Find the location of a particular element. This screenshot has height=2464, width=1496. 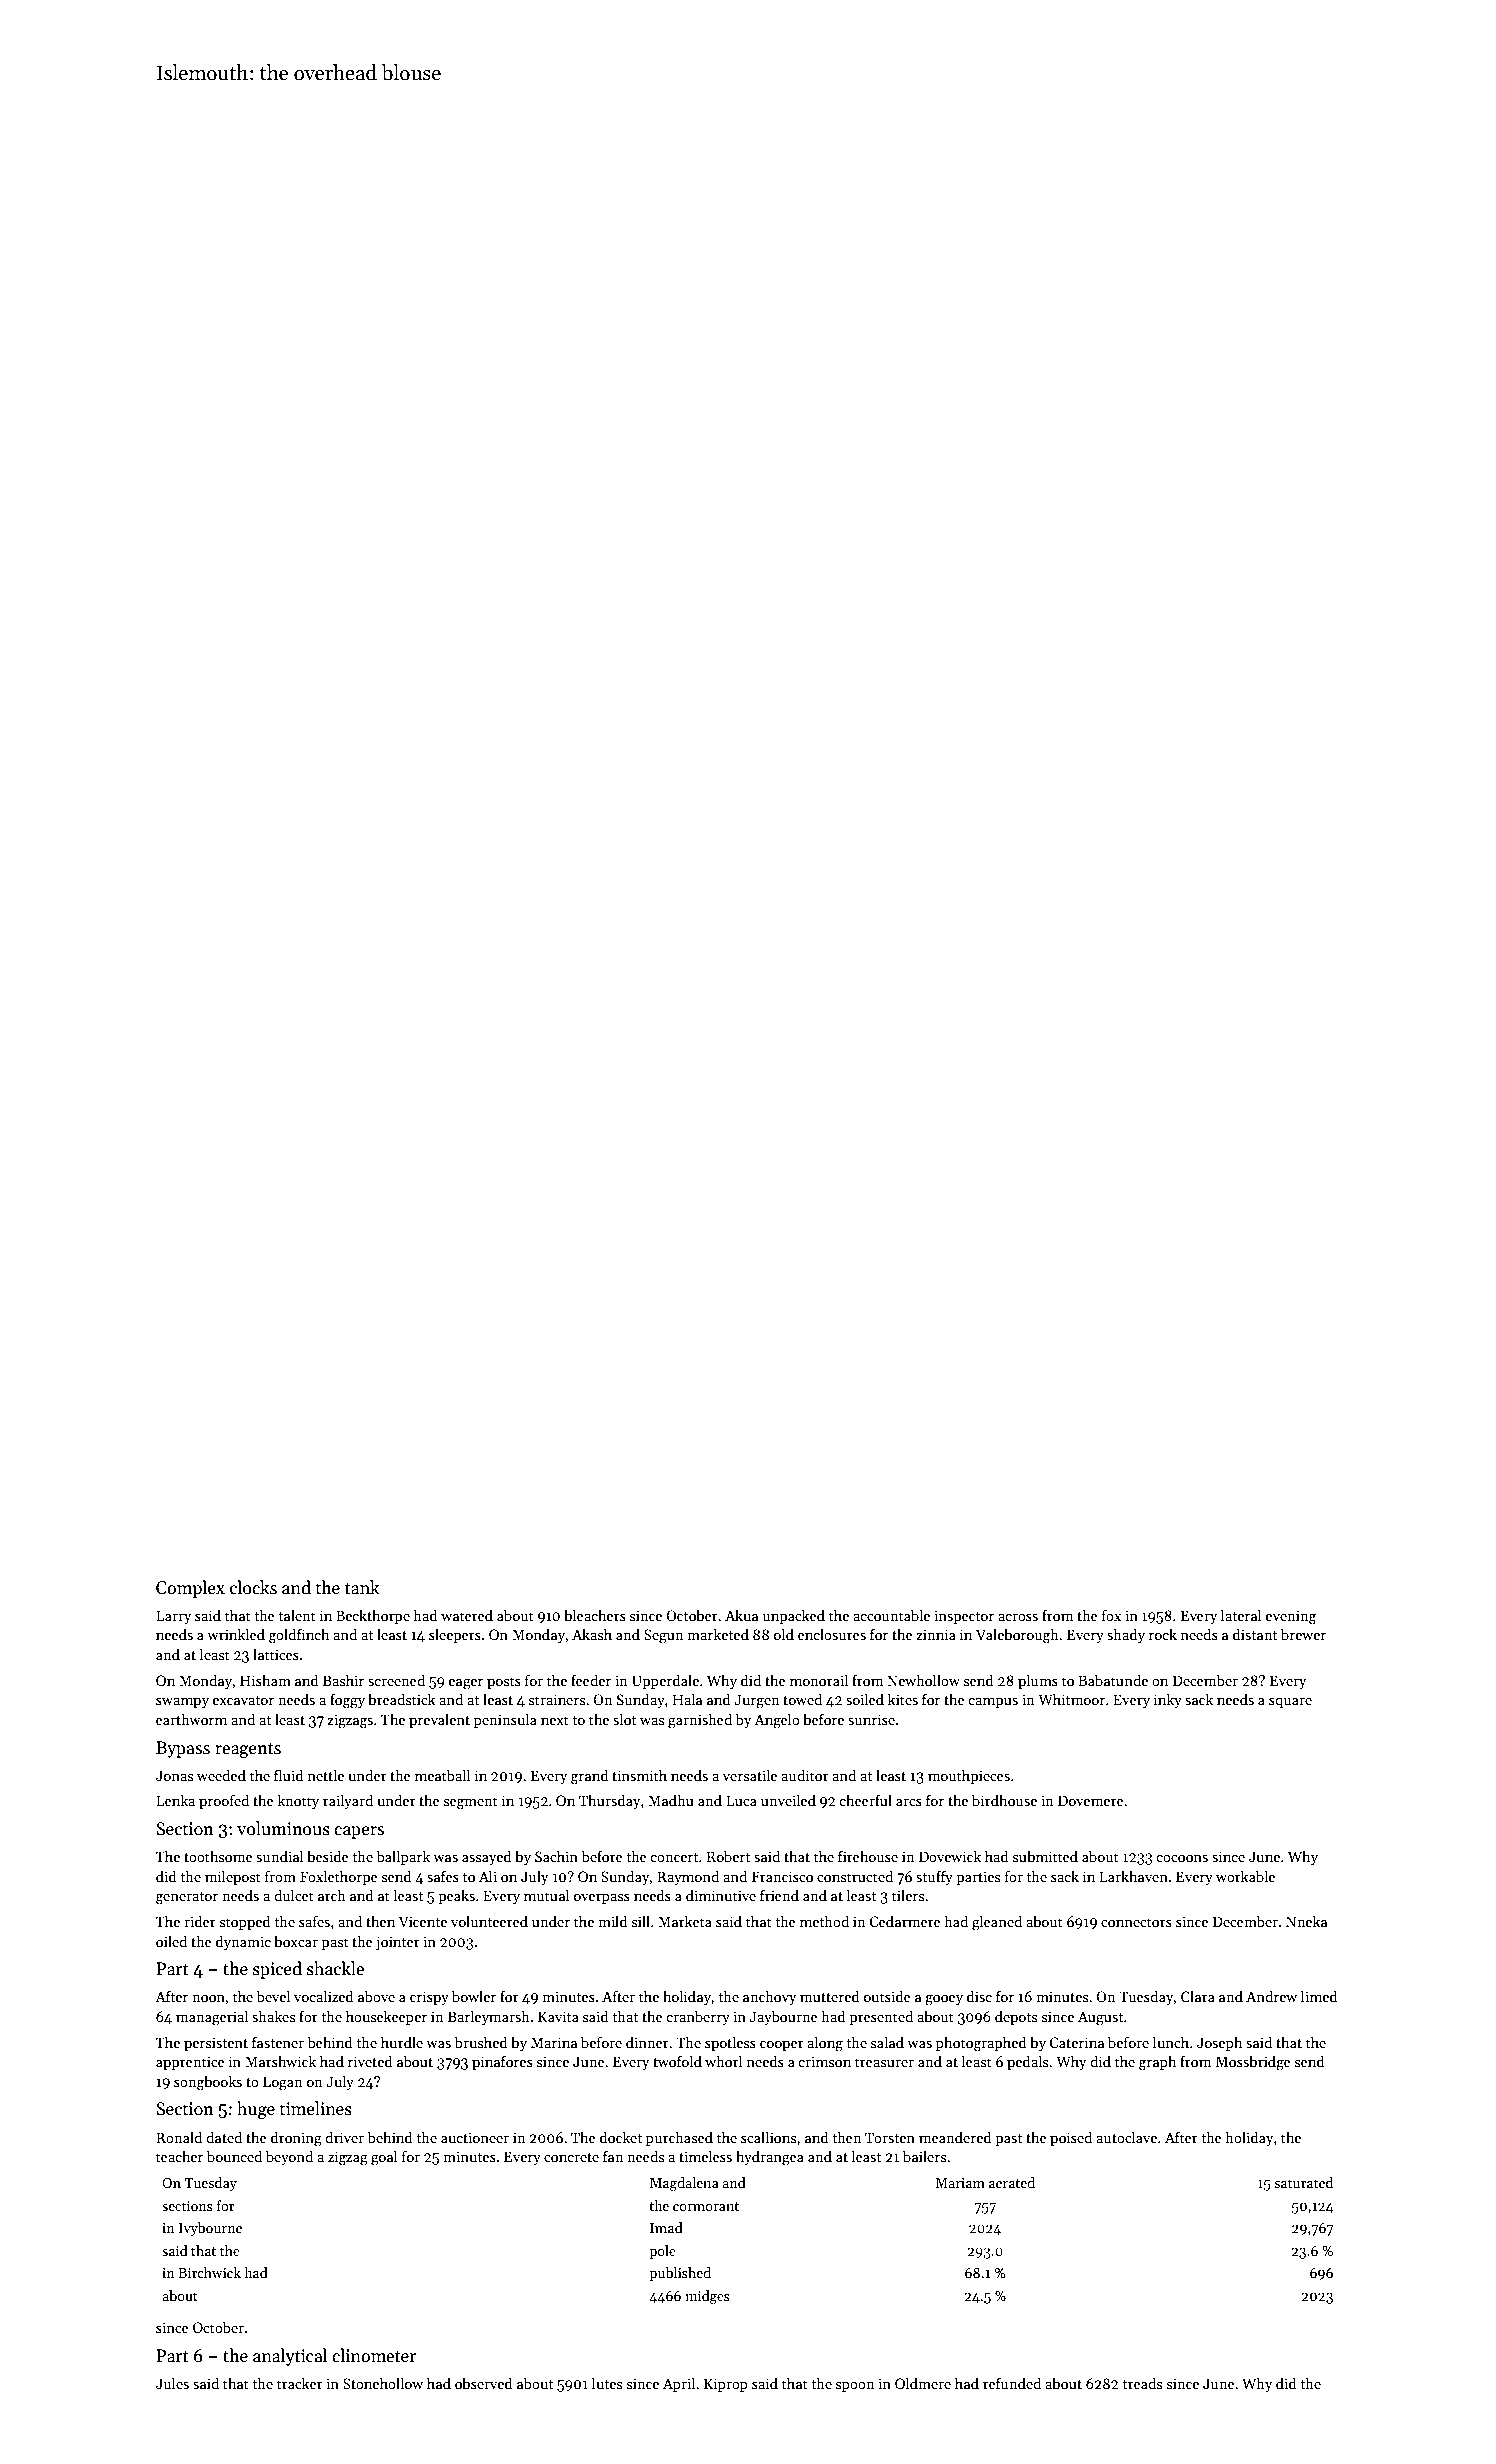

Mossbridge is located at coordinates (1253, 2063).
